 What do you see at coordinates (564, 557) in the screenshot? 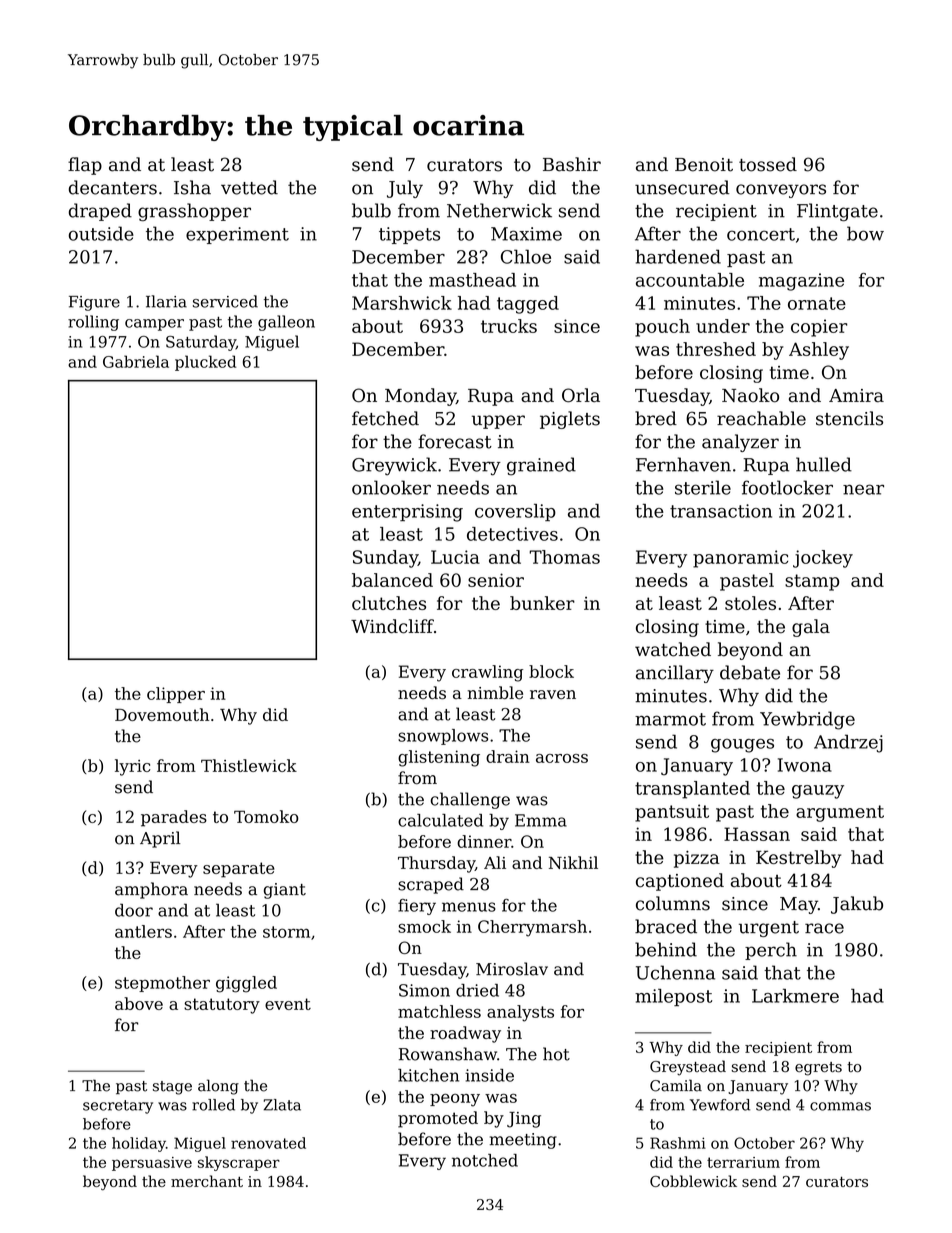
I see `Thomas` at bounding box center [564, 557].
